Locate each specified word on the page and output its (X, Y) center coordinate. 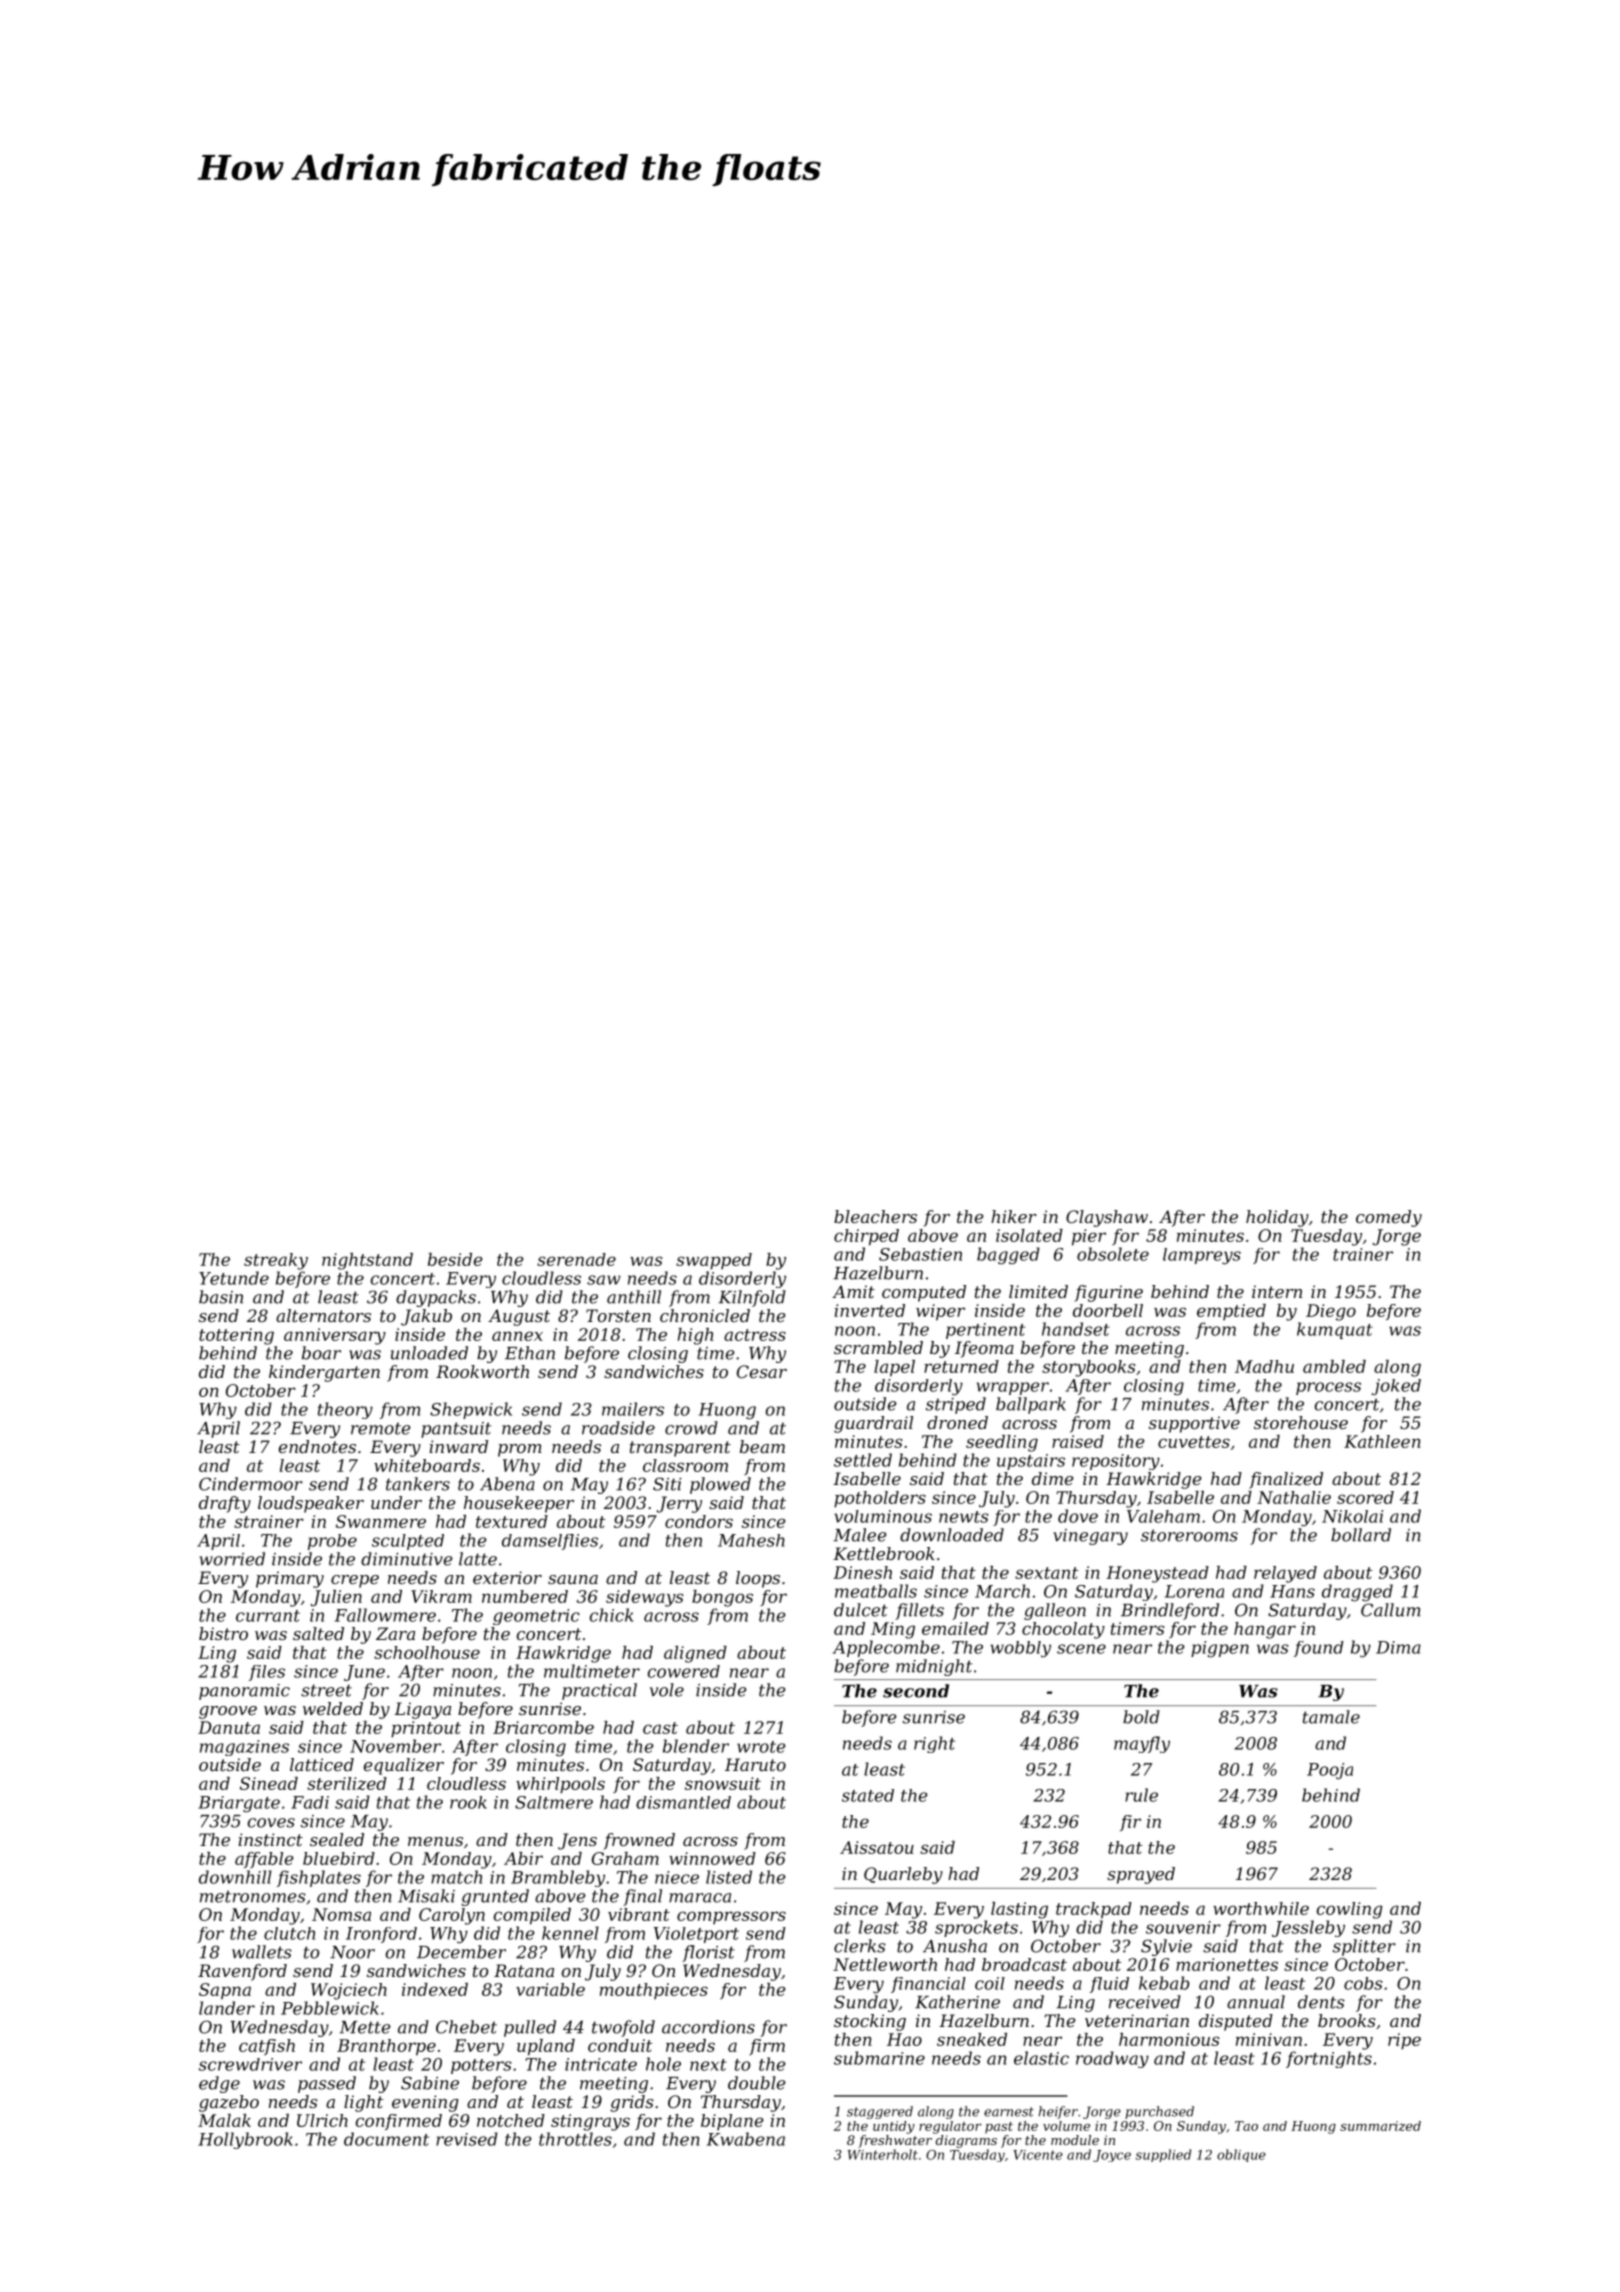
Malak (224, 2120)
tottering (236, 1336)
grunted (495, 1897)
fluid (1109, 1985)
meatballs (876, 1591)
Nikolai (1352, 1516)
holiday (1277, 1218)
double (757, 2083)
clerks (860, 1946)
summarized (1380, 2126)
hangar (1265, 1630)
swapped (714, 1261)
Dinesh (862, 1572)
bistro (223, 1633)
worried (232, 1559)
